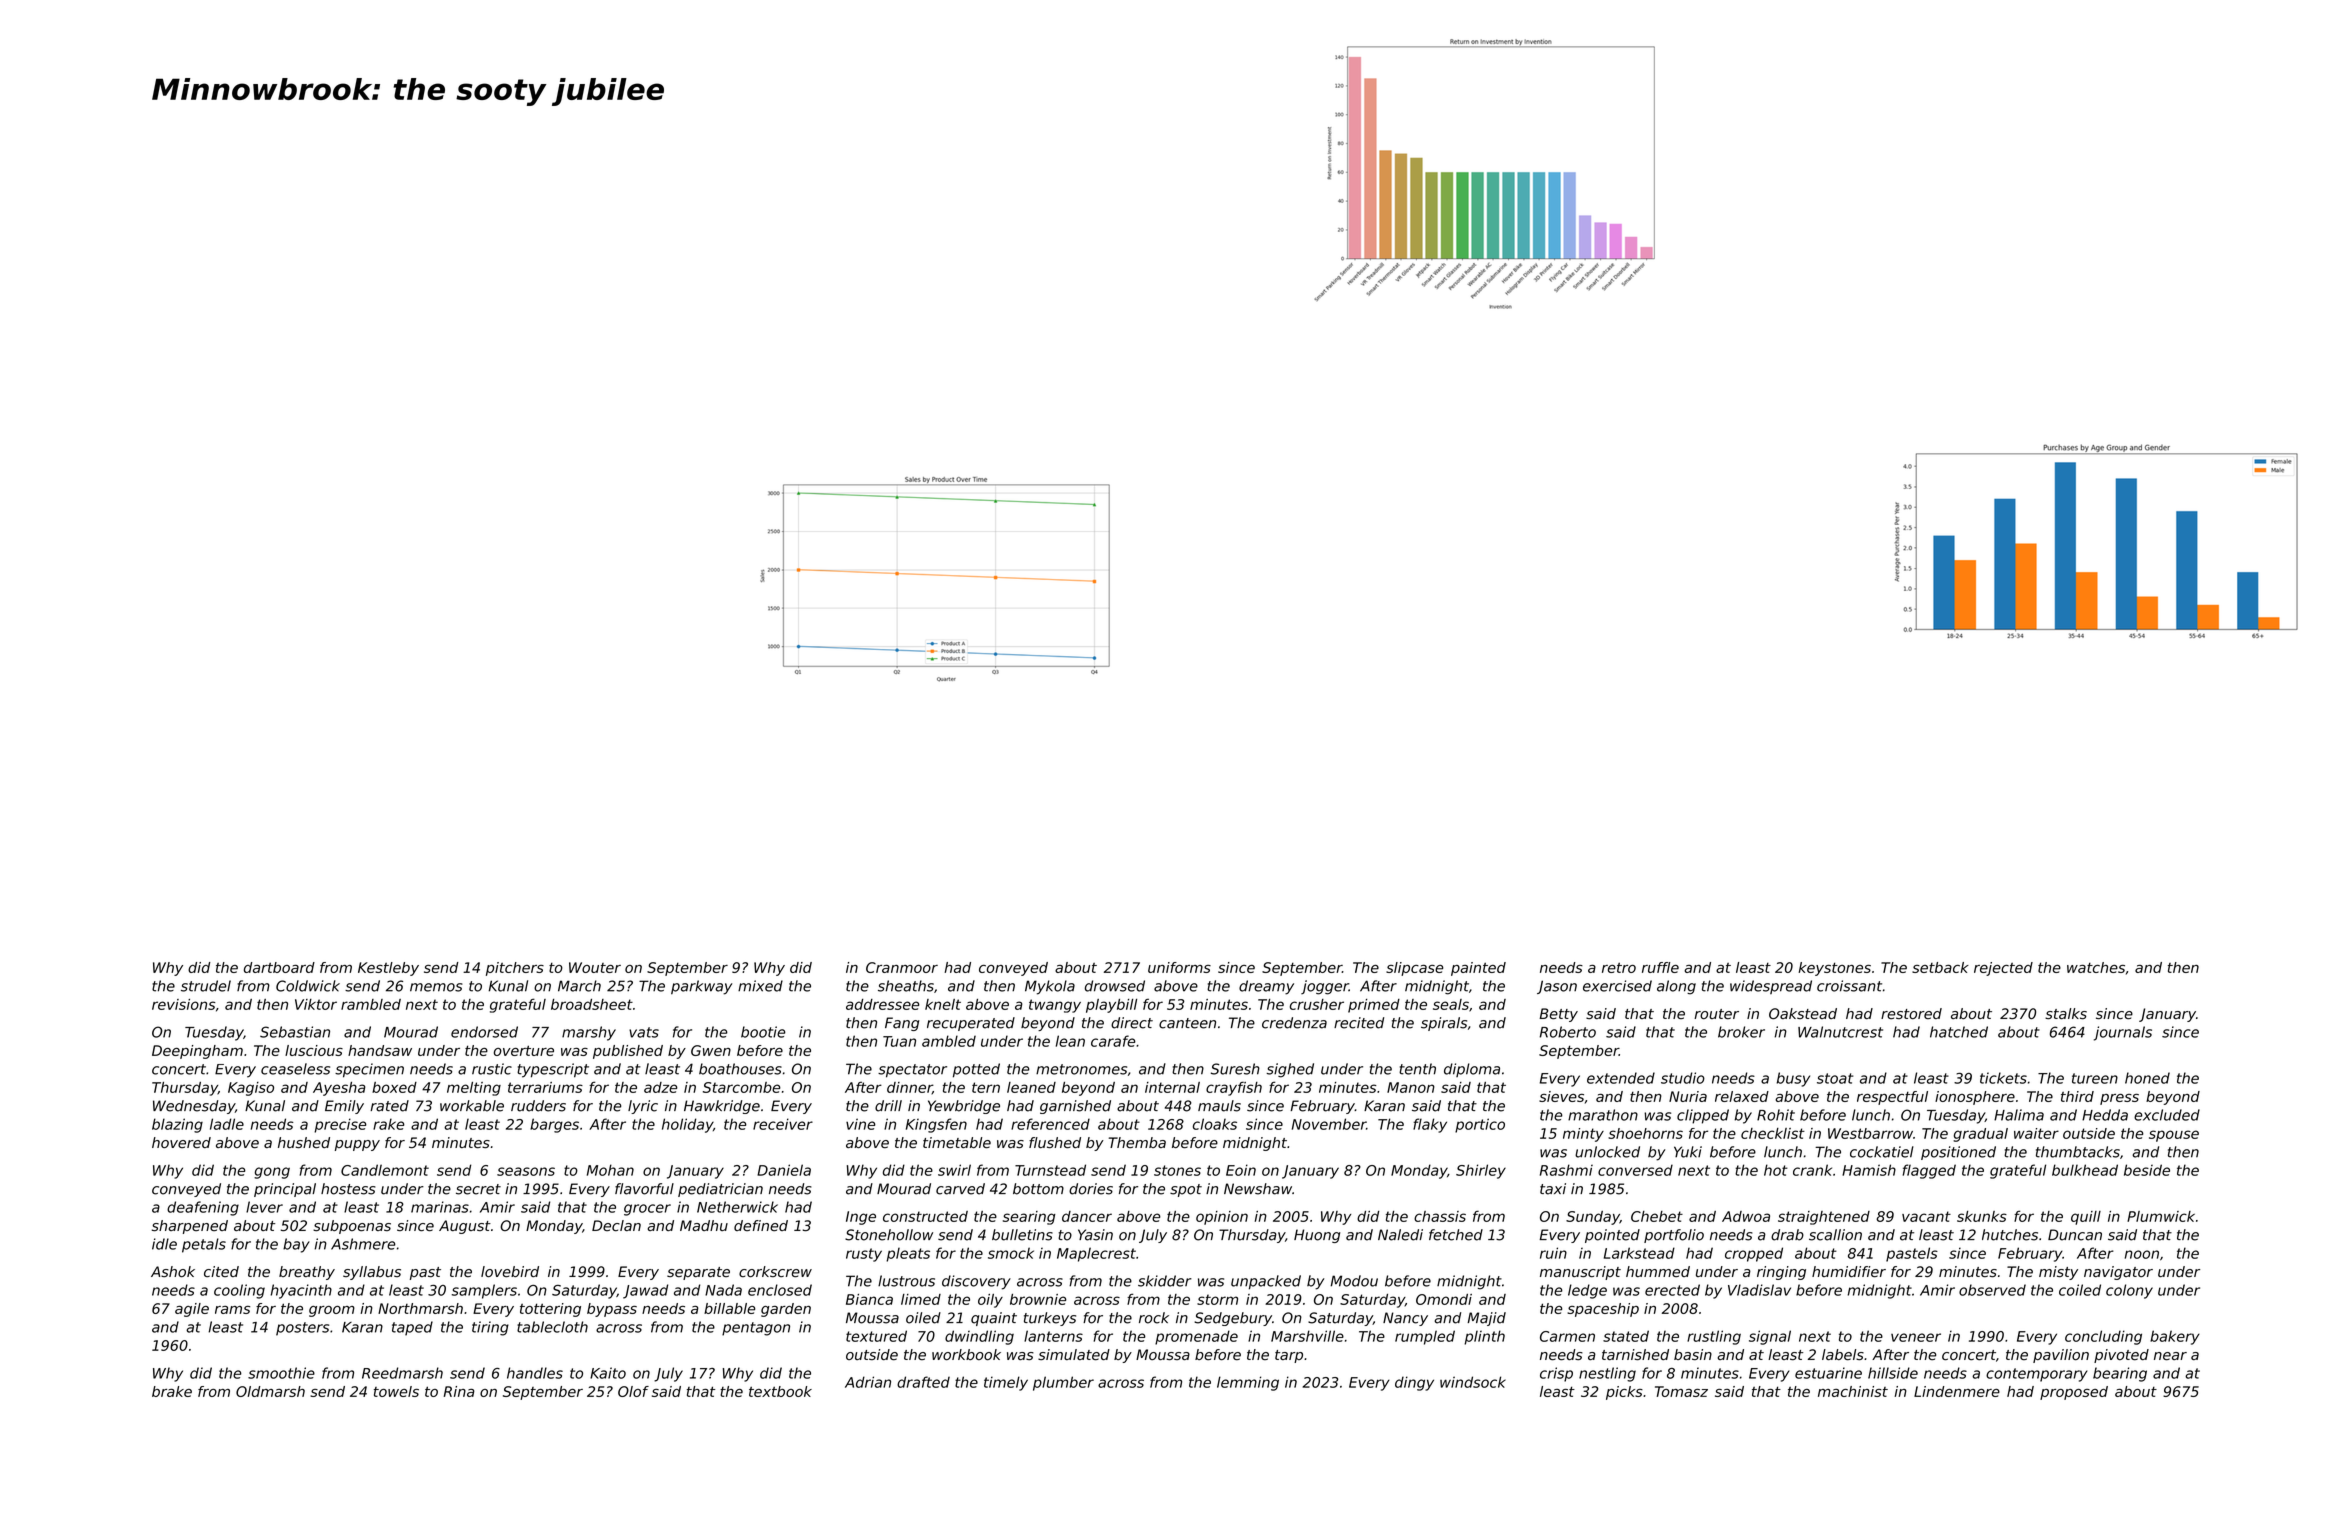 The height and width of the image is (1521, 2351). Describe the element at coordinates (1241, 1170) in the image. I see `Eoin` at that location.
